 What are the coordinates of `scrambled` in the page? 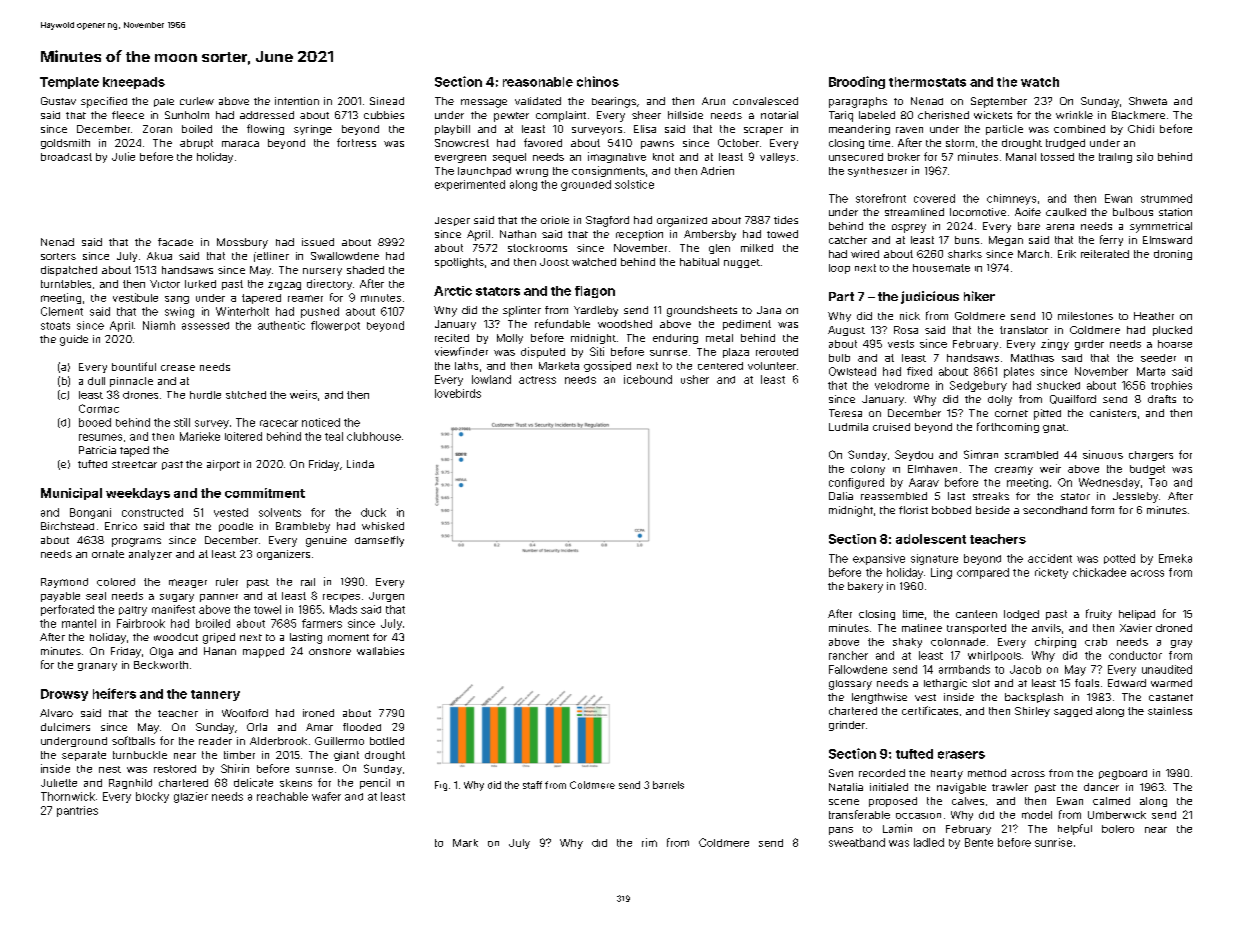 It's located at (1031, 455).
